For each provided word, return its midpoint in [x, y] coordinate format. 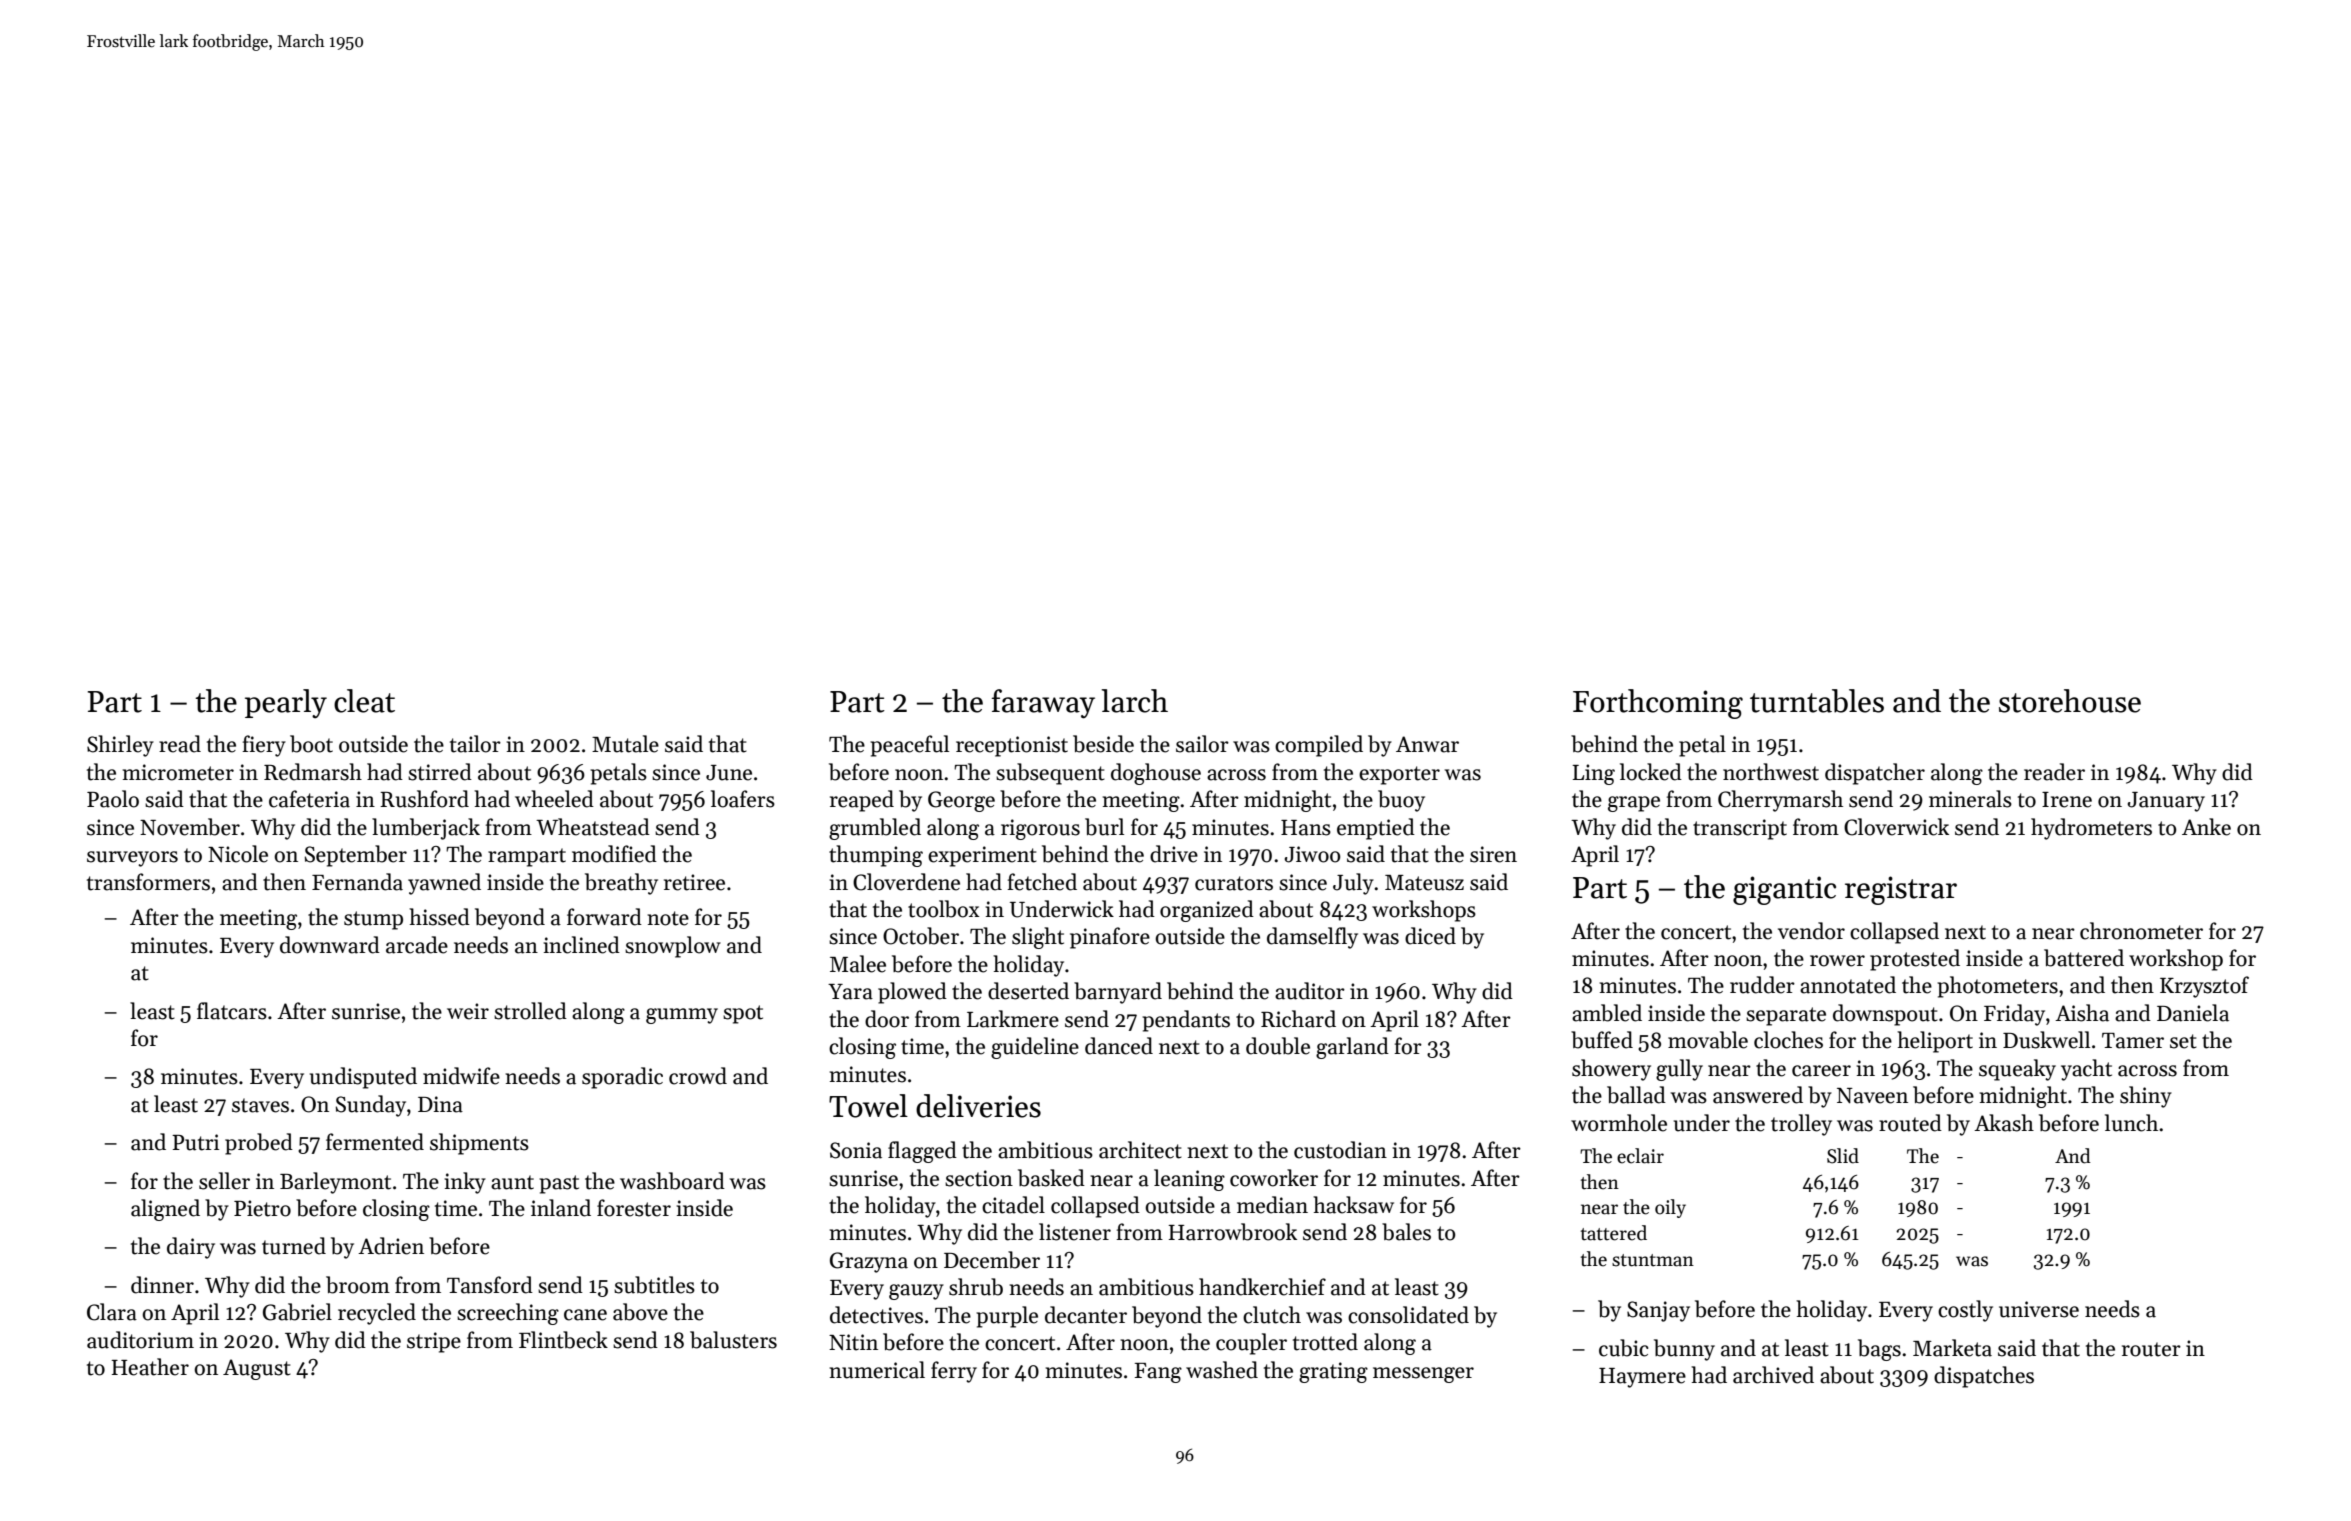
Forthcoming [1658, 704]
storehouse [2070, 701]
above [640, 1312]
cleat [364, 701]
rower [1837, 961]
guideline [1035, 1048]
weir [468, 1011]
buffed [1602, 1040]
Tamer [2133, 1041]
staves [260, 1105]
